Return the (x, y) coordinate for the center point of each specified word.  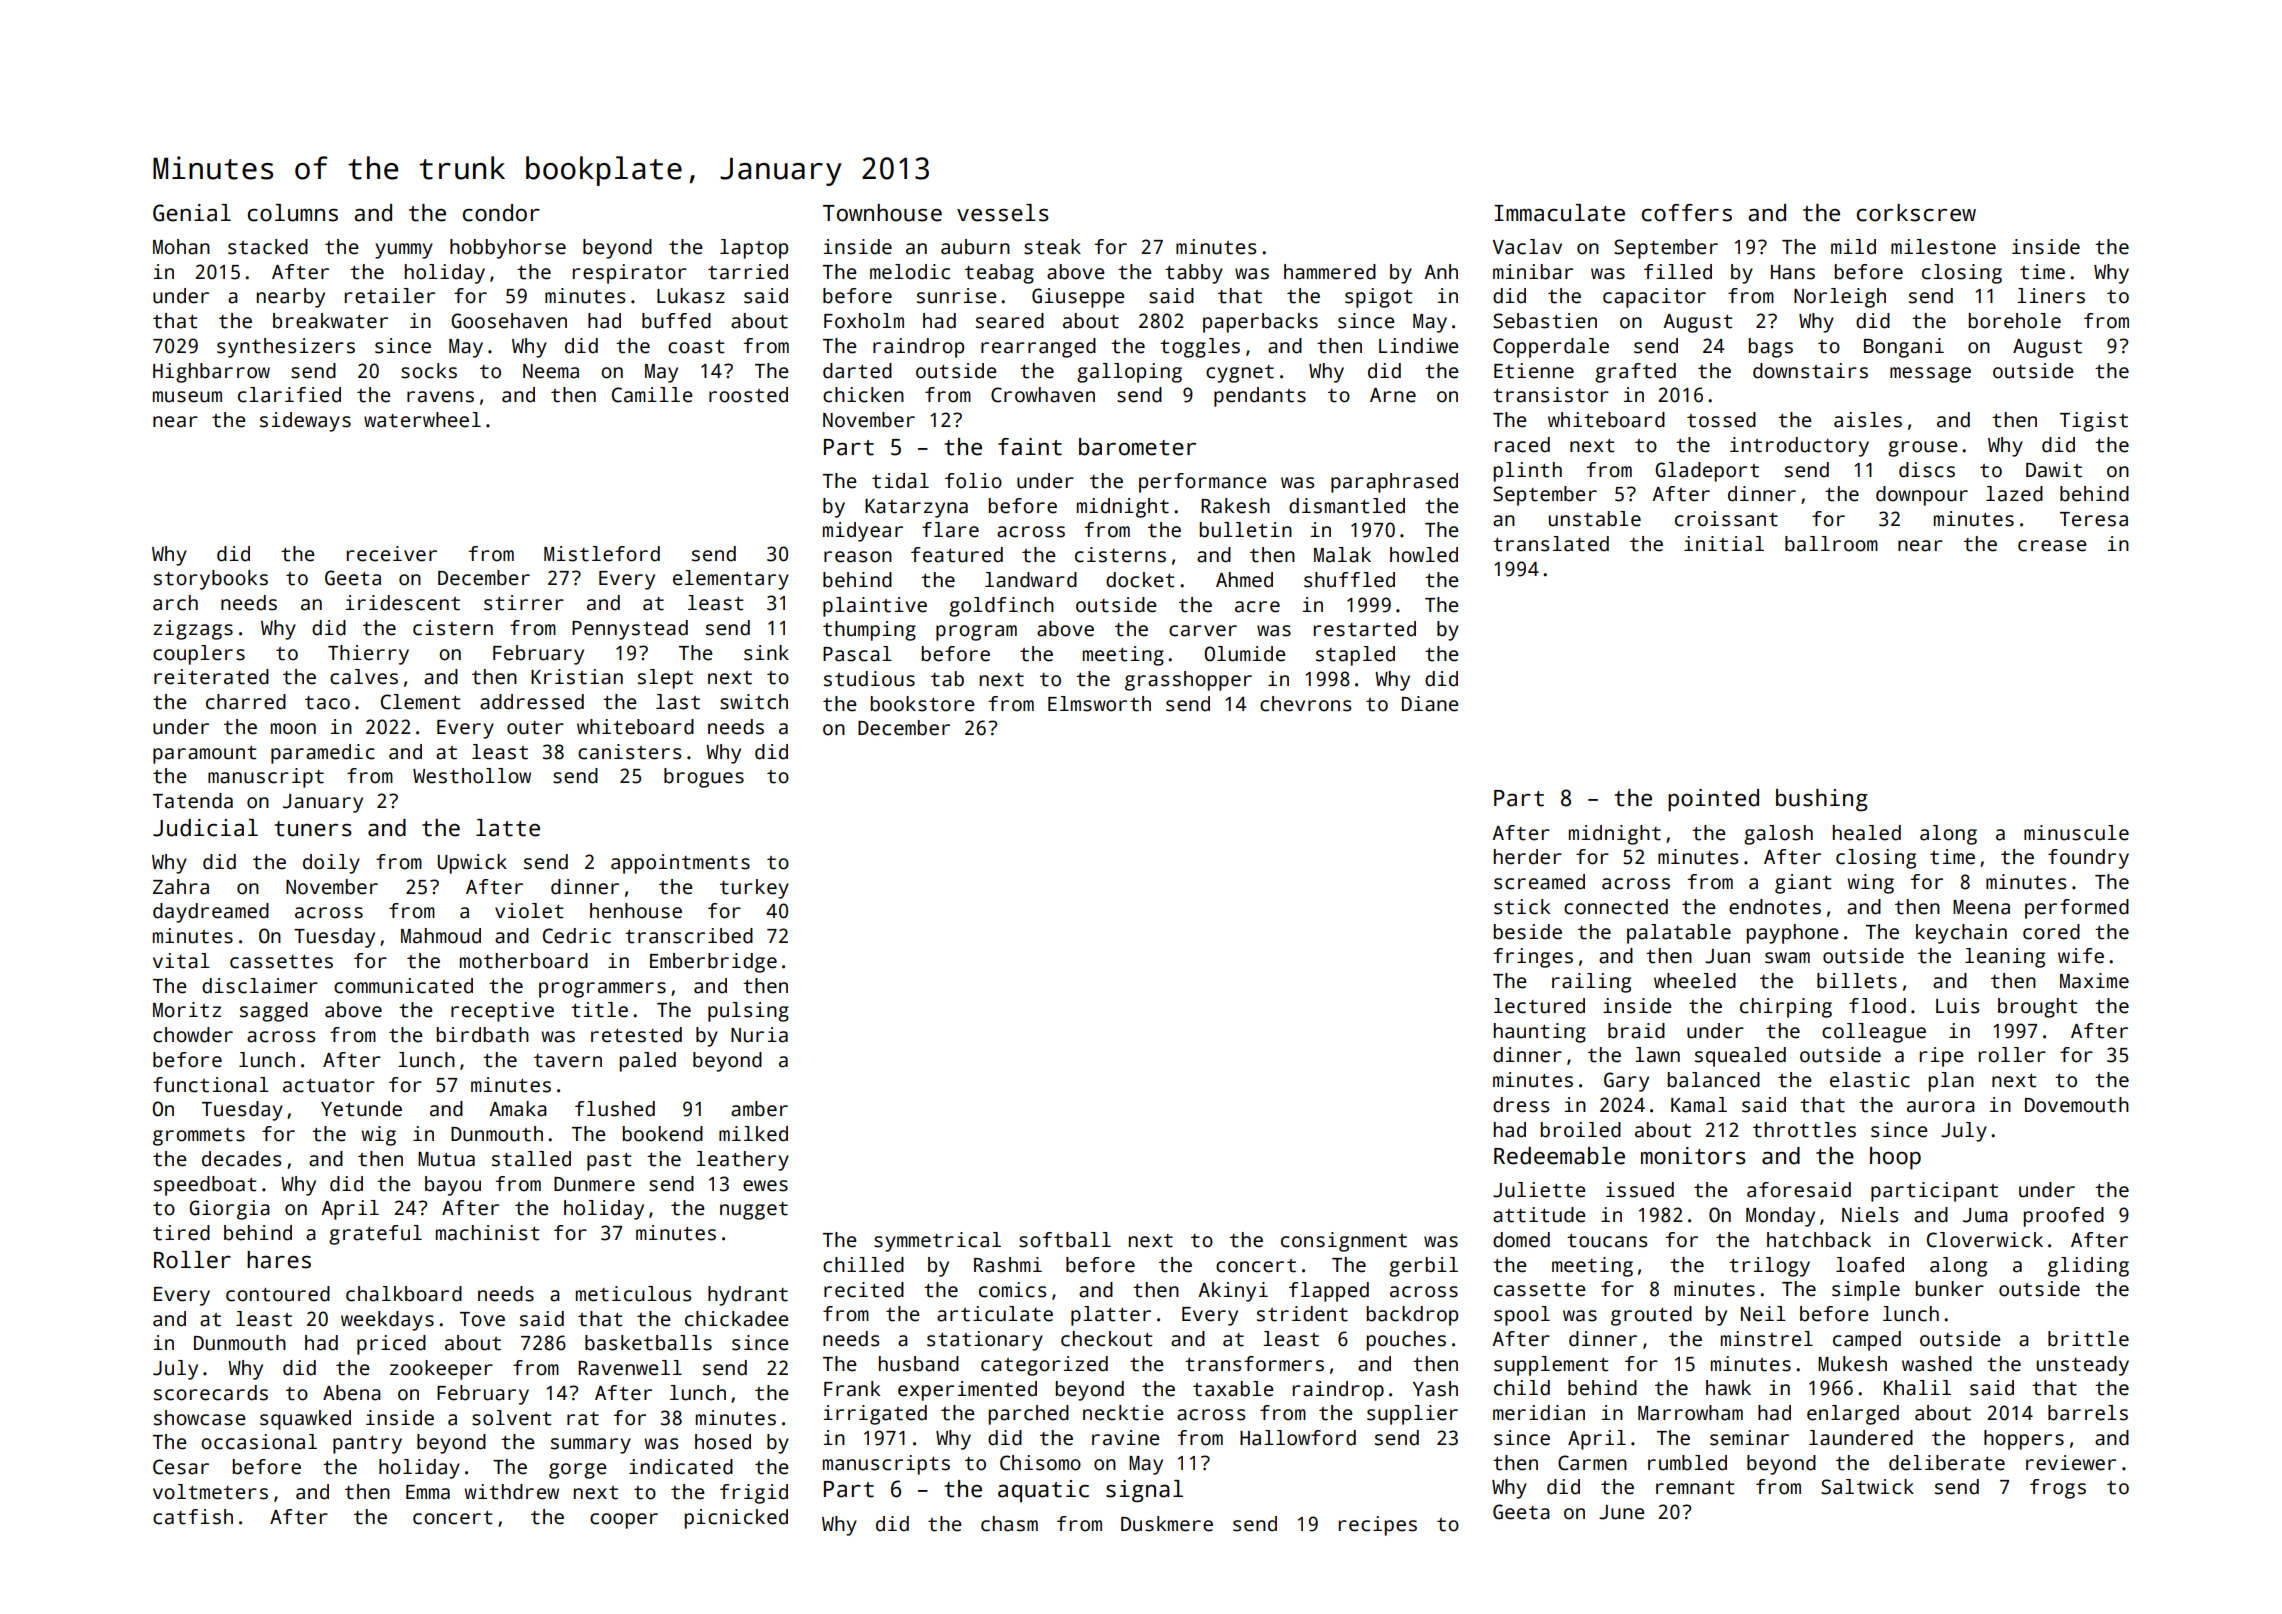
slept (665, 679)
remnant (1695, 1488)
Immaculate (1559, 213)
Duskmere (1167, 1524)
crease (2052, 546)
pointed (1713, 800)
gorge (578, 1471)
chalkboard (404, 1294)
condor (501, 213)
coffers (1687, 213)
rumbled (1687, 1463)
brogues (704, 778)
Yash (1435, 1389)
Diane (1430, 704)
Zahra (181, 887)
